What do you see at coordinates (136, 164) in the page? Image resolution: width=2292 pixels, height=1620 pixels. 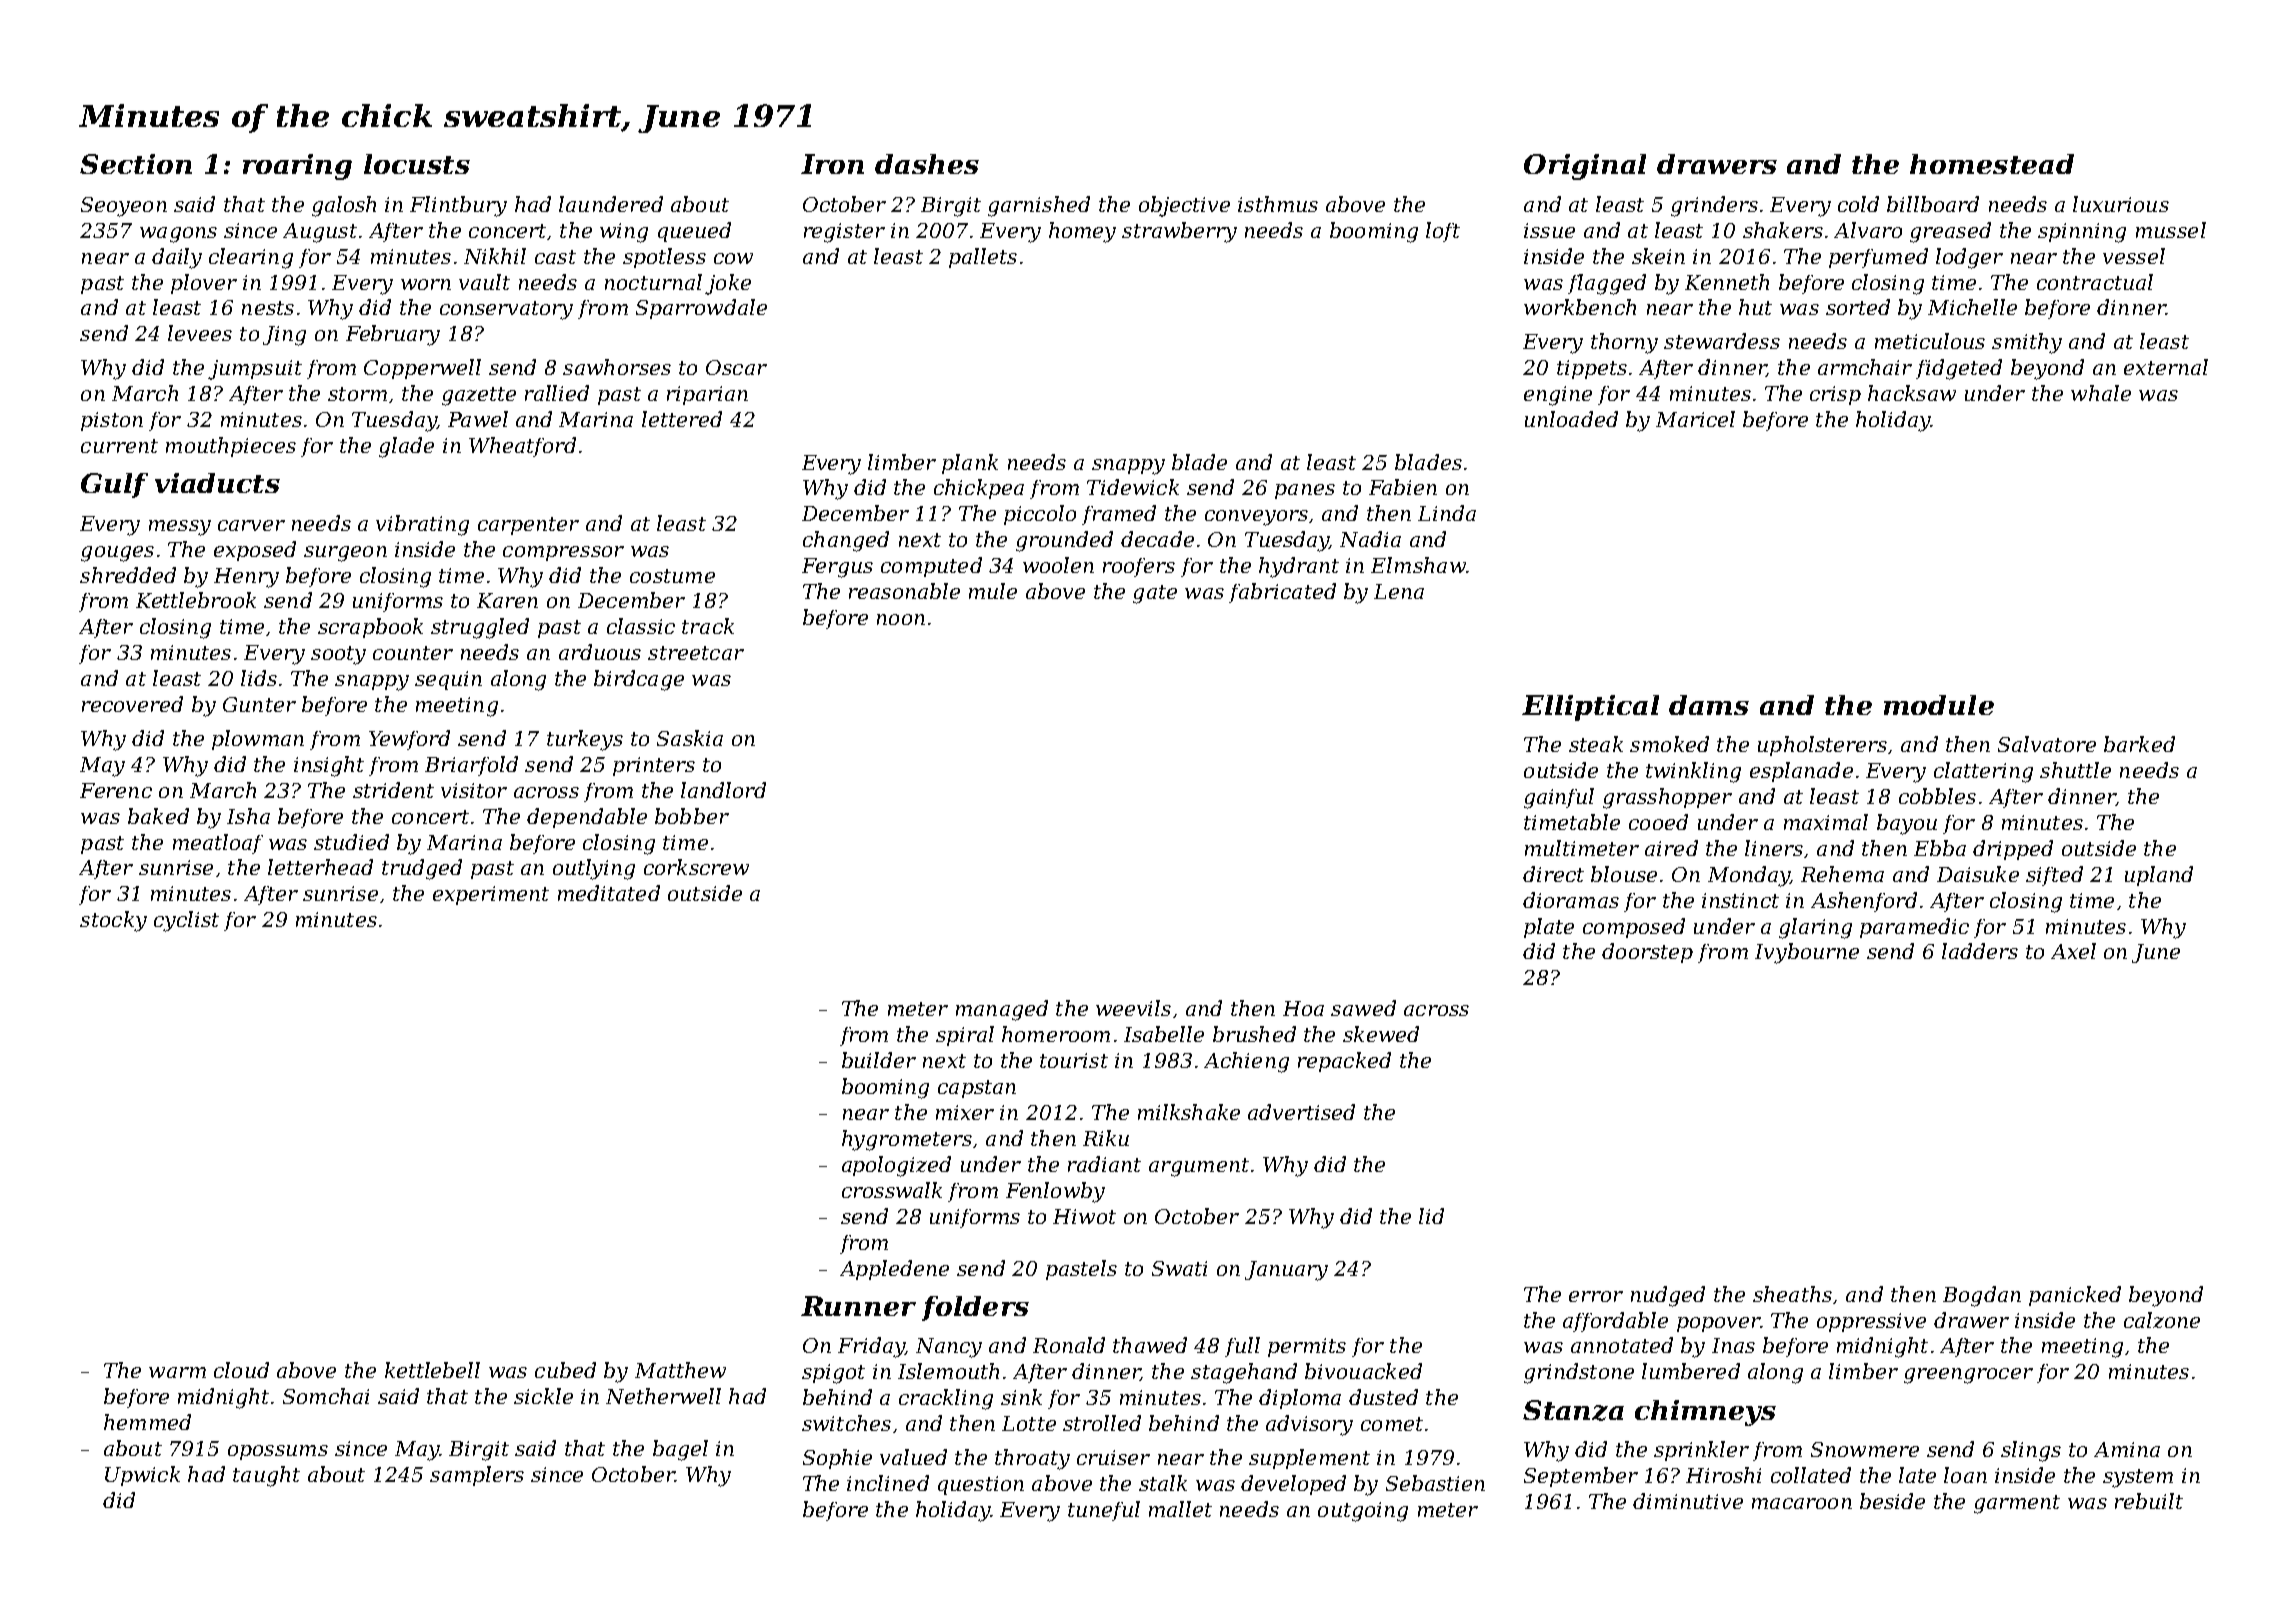 I see `Section` at bounding box center [136, 164].
